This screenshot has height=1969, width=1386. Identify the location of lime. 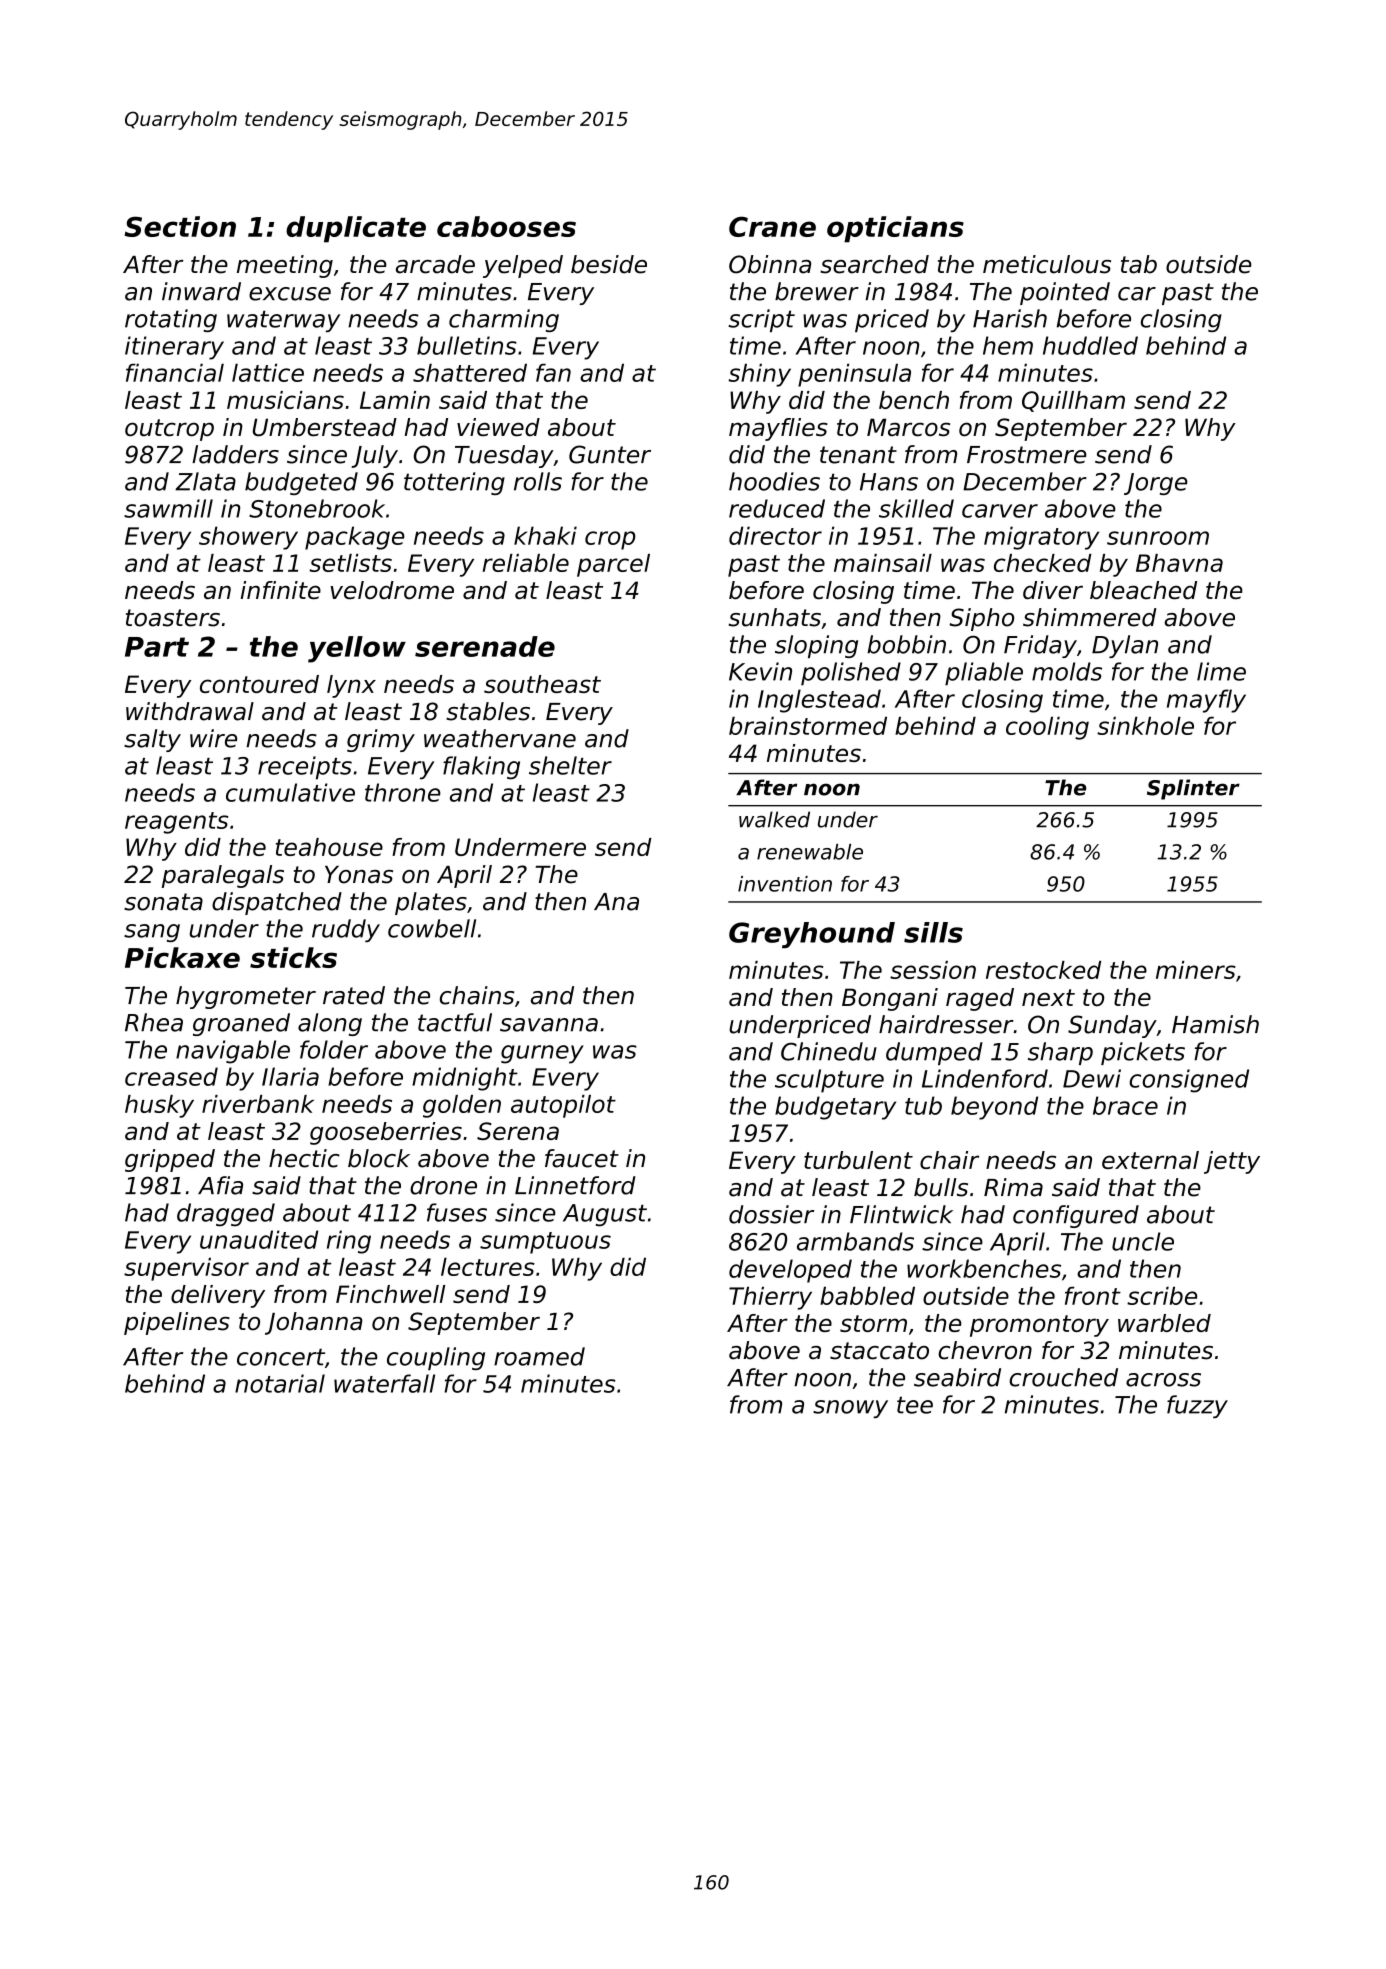
(1221, 671).
